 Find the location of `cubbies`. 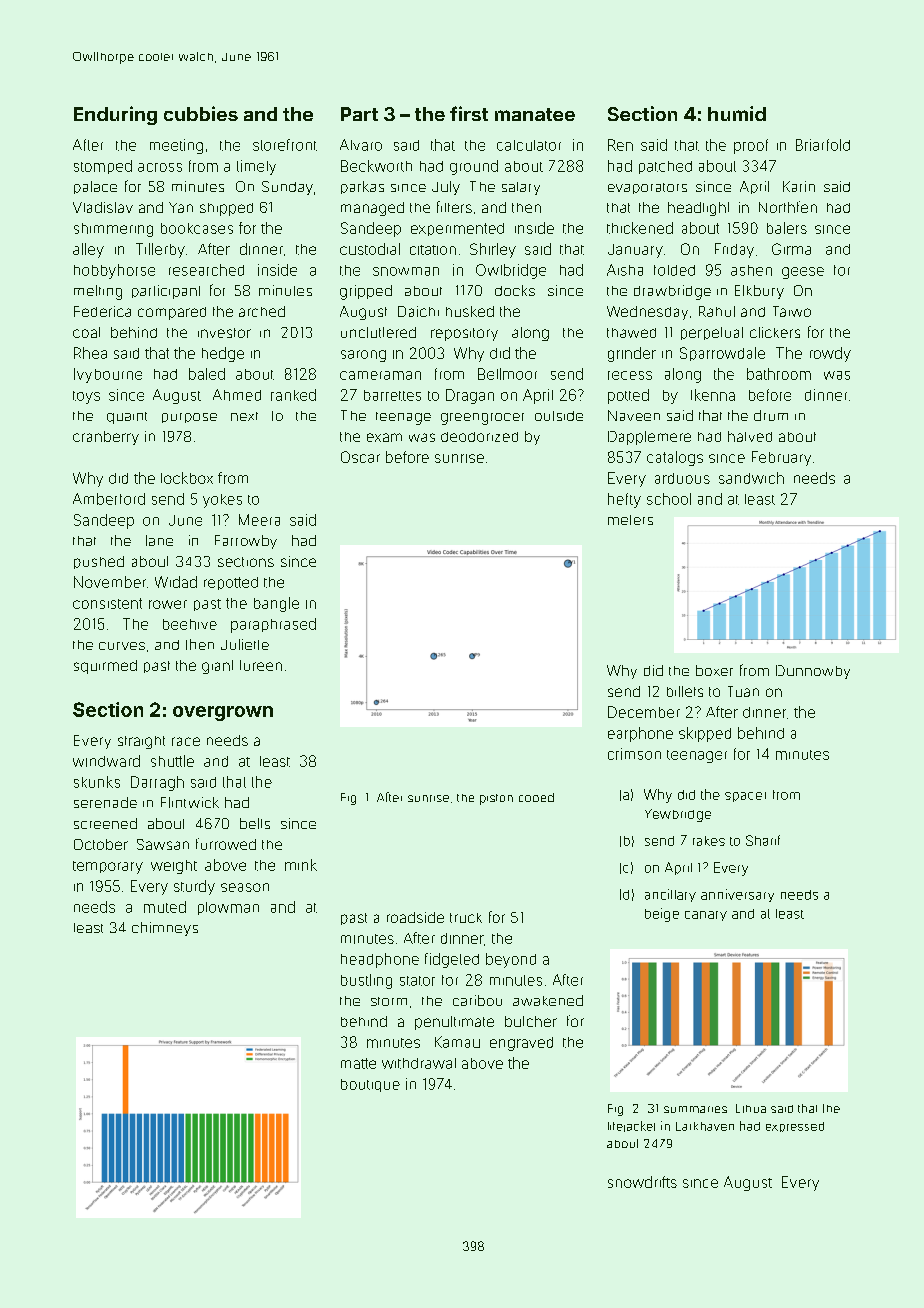

cubbies is located at coordinates (201, 113).
